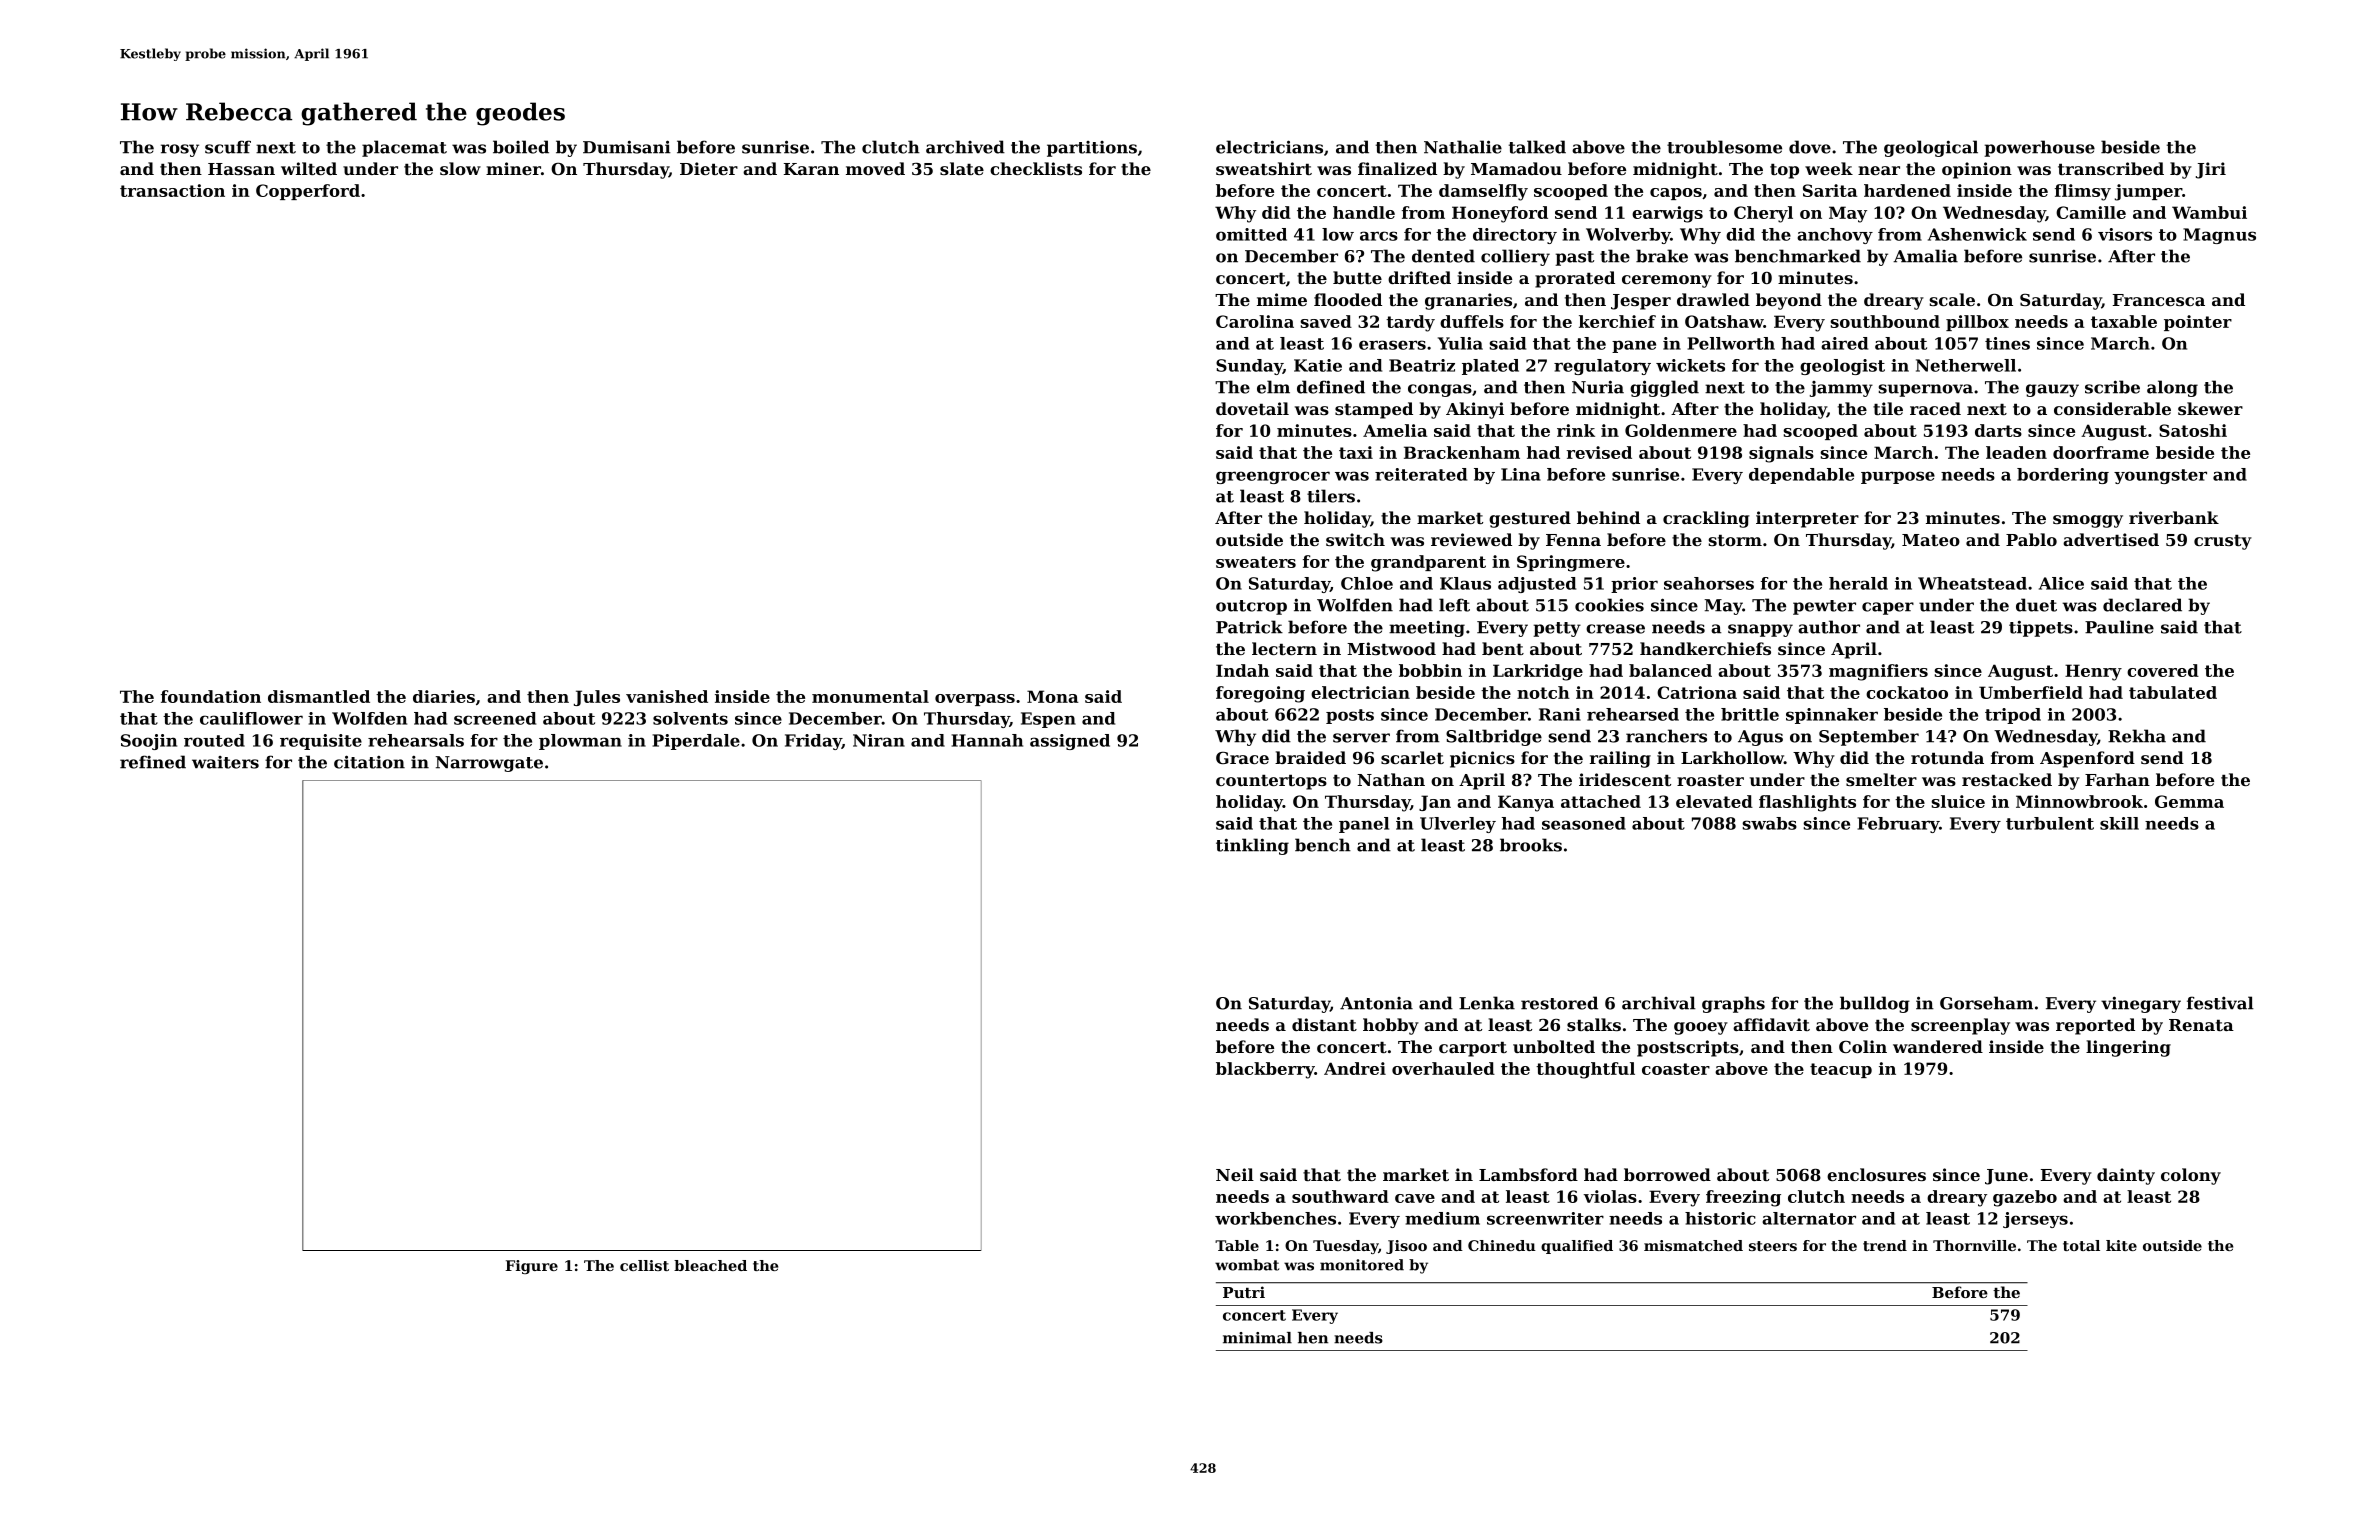 This screenshot has height=1540, width=2380. Describe the element at coordinates (489, 764) in the screenshot. I see `Narrowgate` at that location.
